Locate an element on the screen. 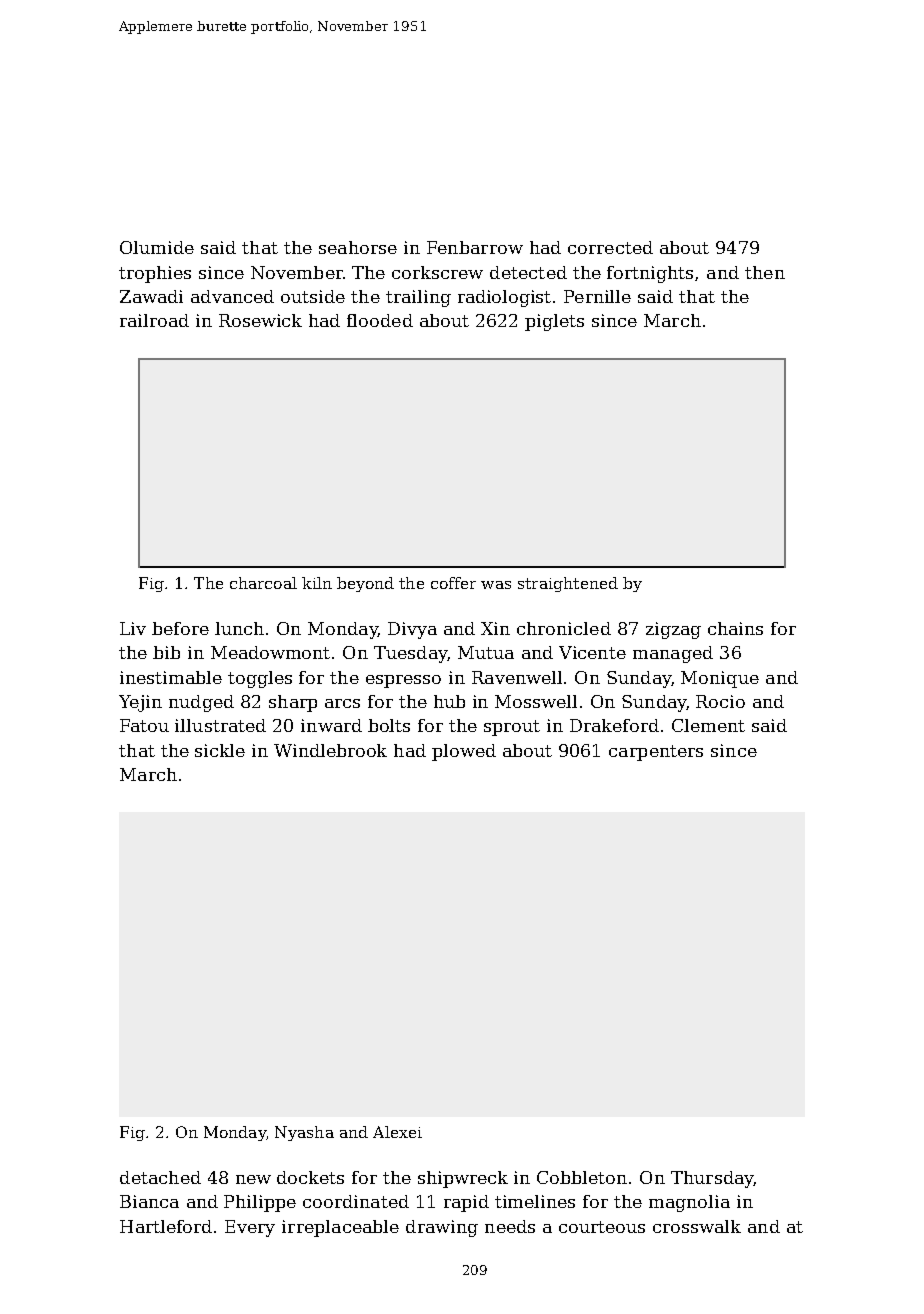 The image size is (924, 1314). espresso is located at coordinates (403, 681).
